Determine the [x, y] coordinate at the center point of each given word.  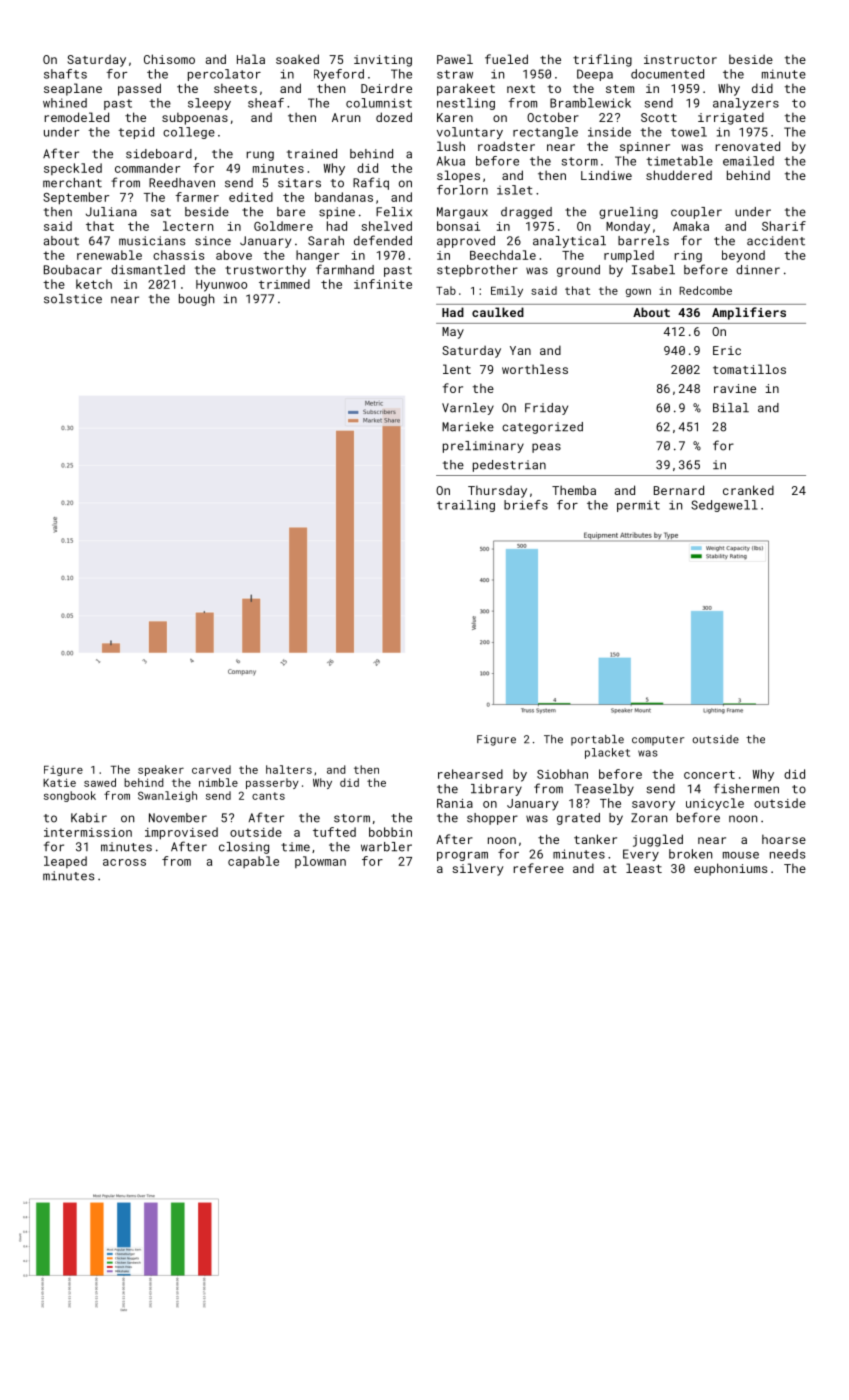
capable [253, 862]
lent [457, 369]
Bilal [731, 408]
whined [65, 103]
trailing [466, 506]
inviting [383, 61]
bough [197, 300]
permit [638, 506]
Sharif [784, 226]
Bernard [679, 490]
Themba [574, 490]
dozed [394, 117]
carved [211, 769]
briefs [526, 505]
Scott [659, 117]
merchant [72, 183]
